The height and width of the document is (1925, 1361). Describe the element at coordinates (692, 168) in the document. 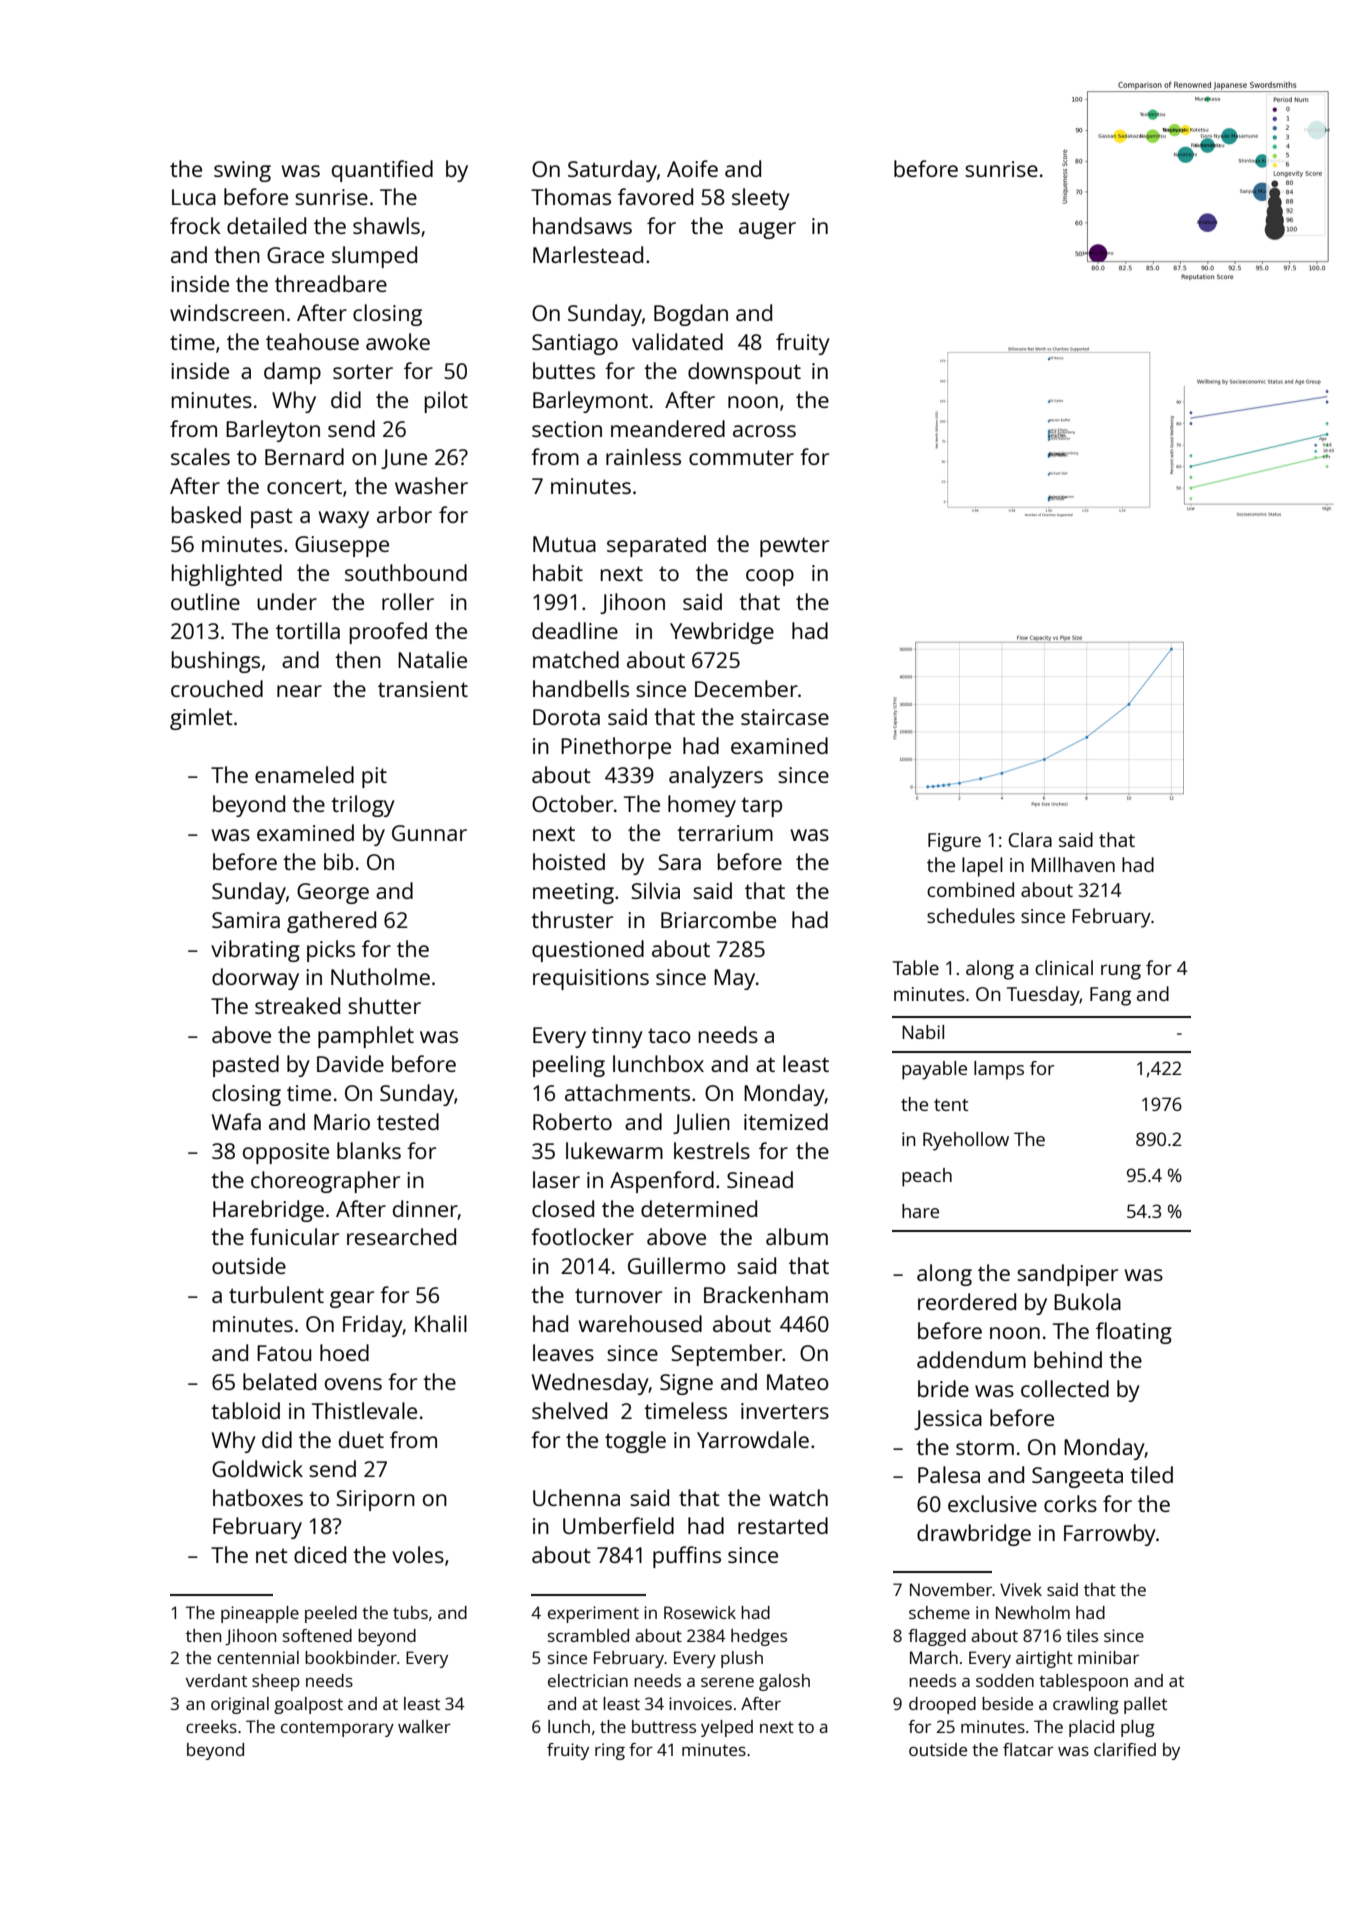

I see `Aoife` at that location.
